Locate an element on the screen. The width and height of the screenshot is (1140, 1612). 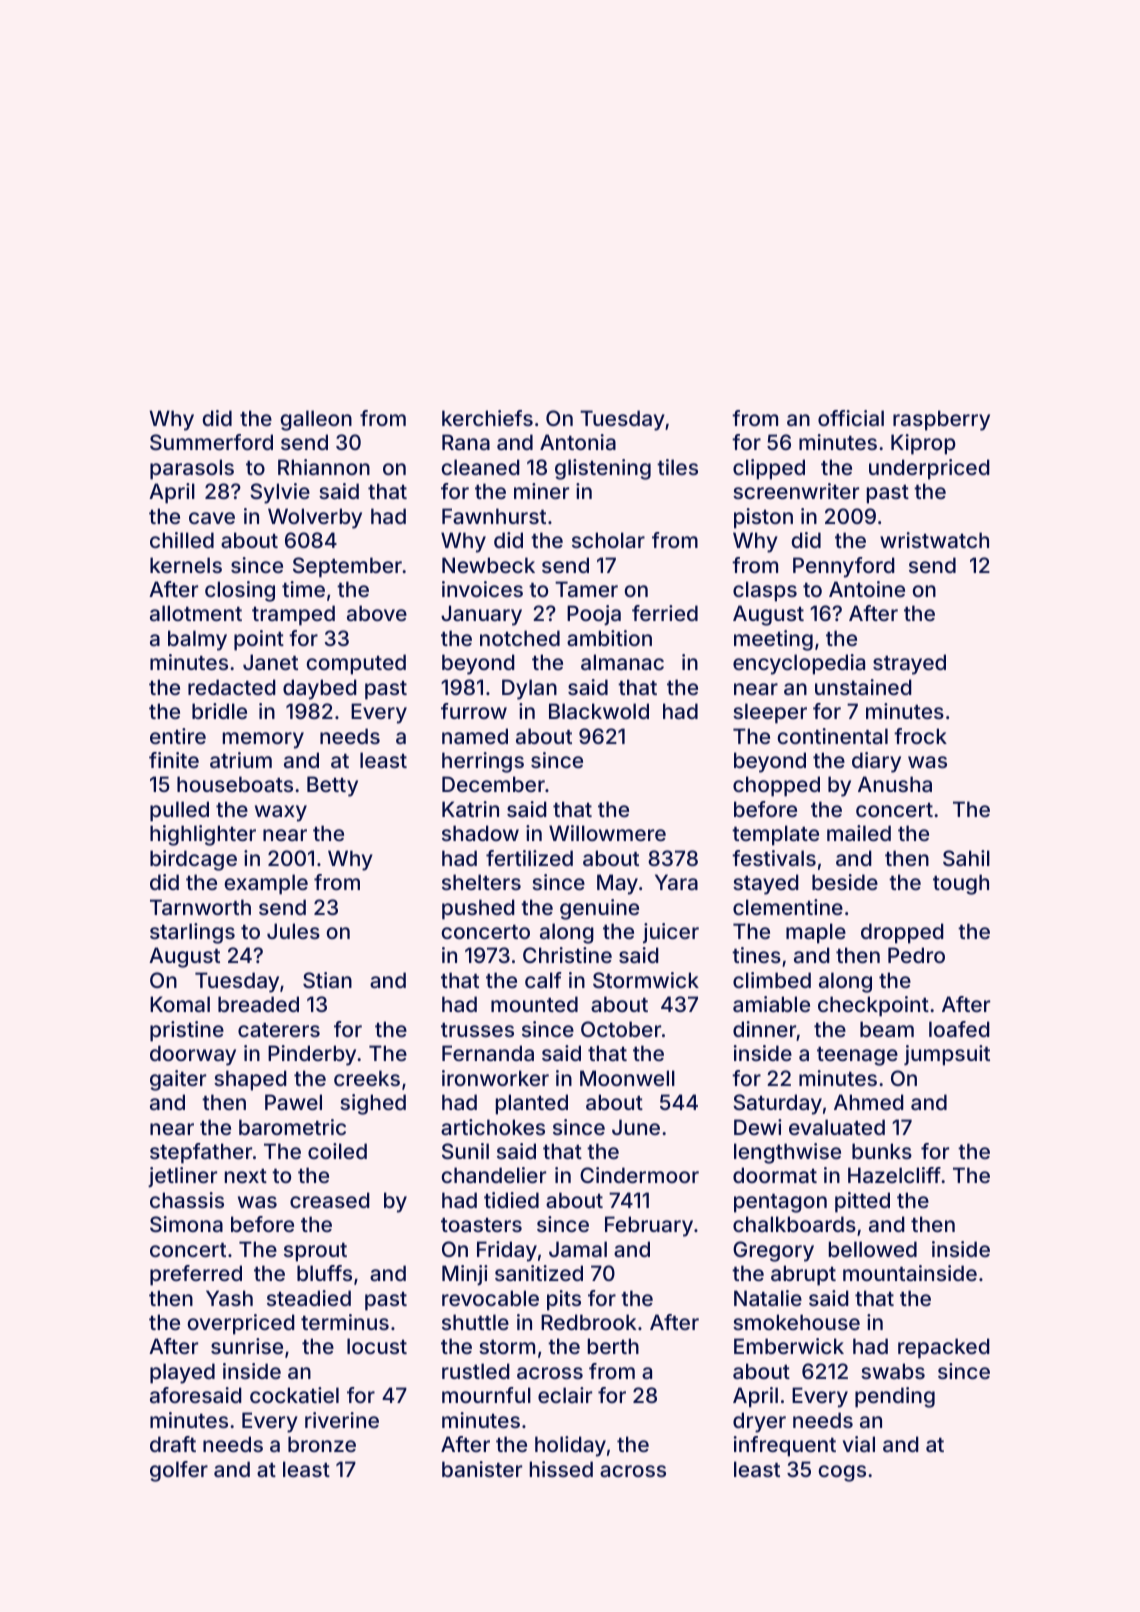
Janet is located at coordinates (270, 662).
